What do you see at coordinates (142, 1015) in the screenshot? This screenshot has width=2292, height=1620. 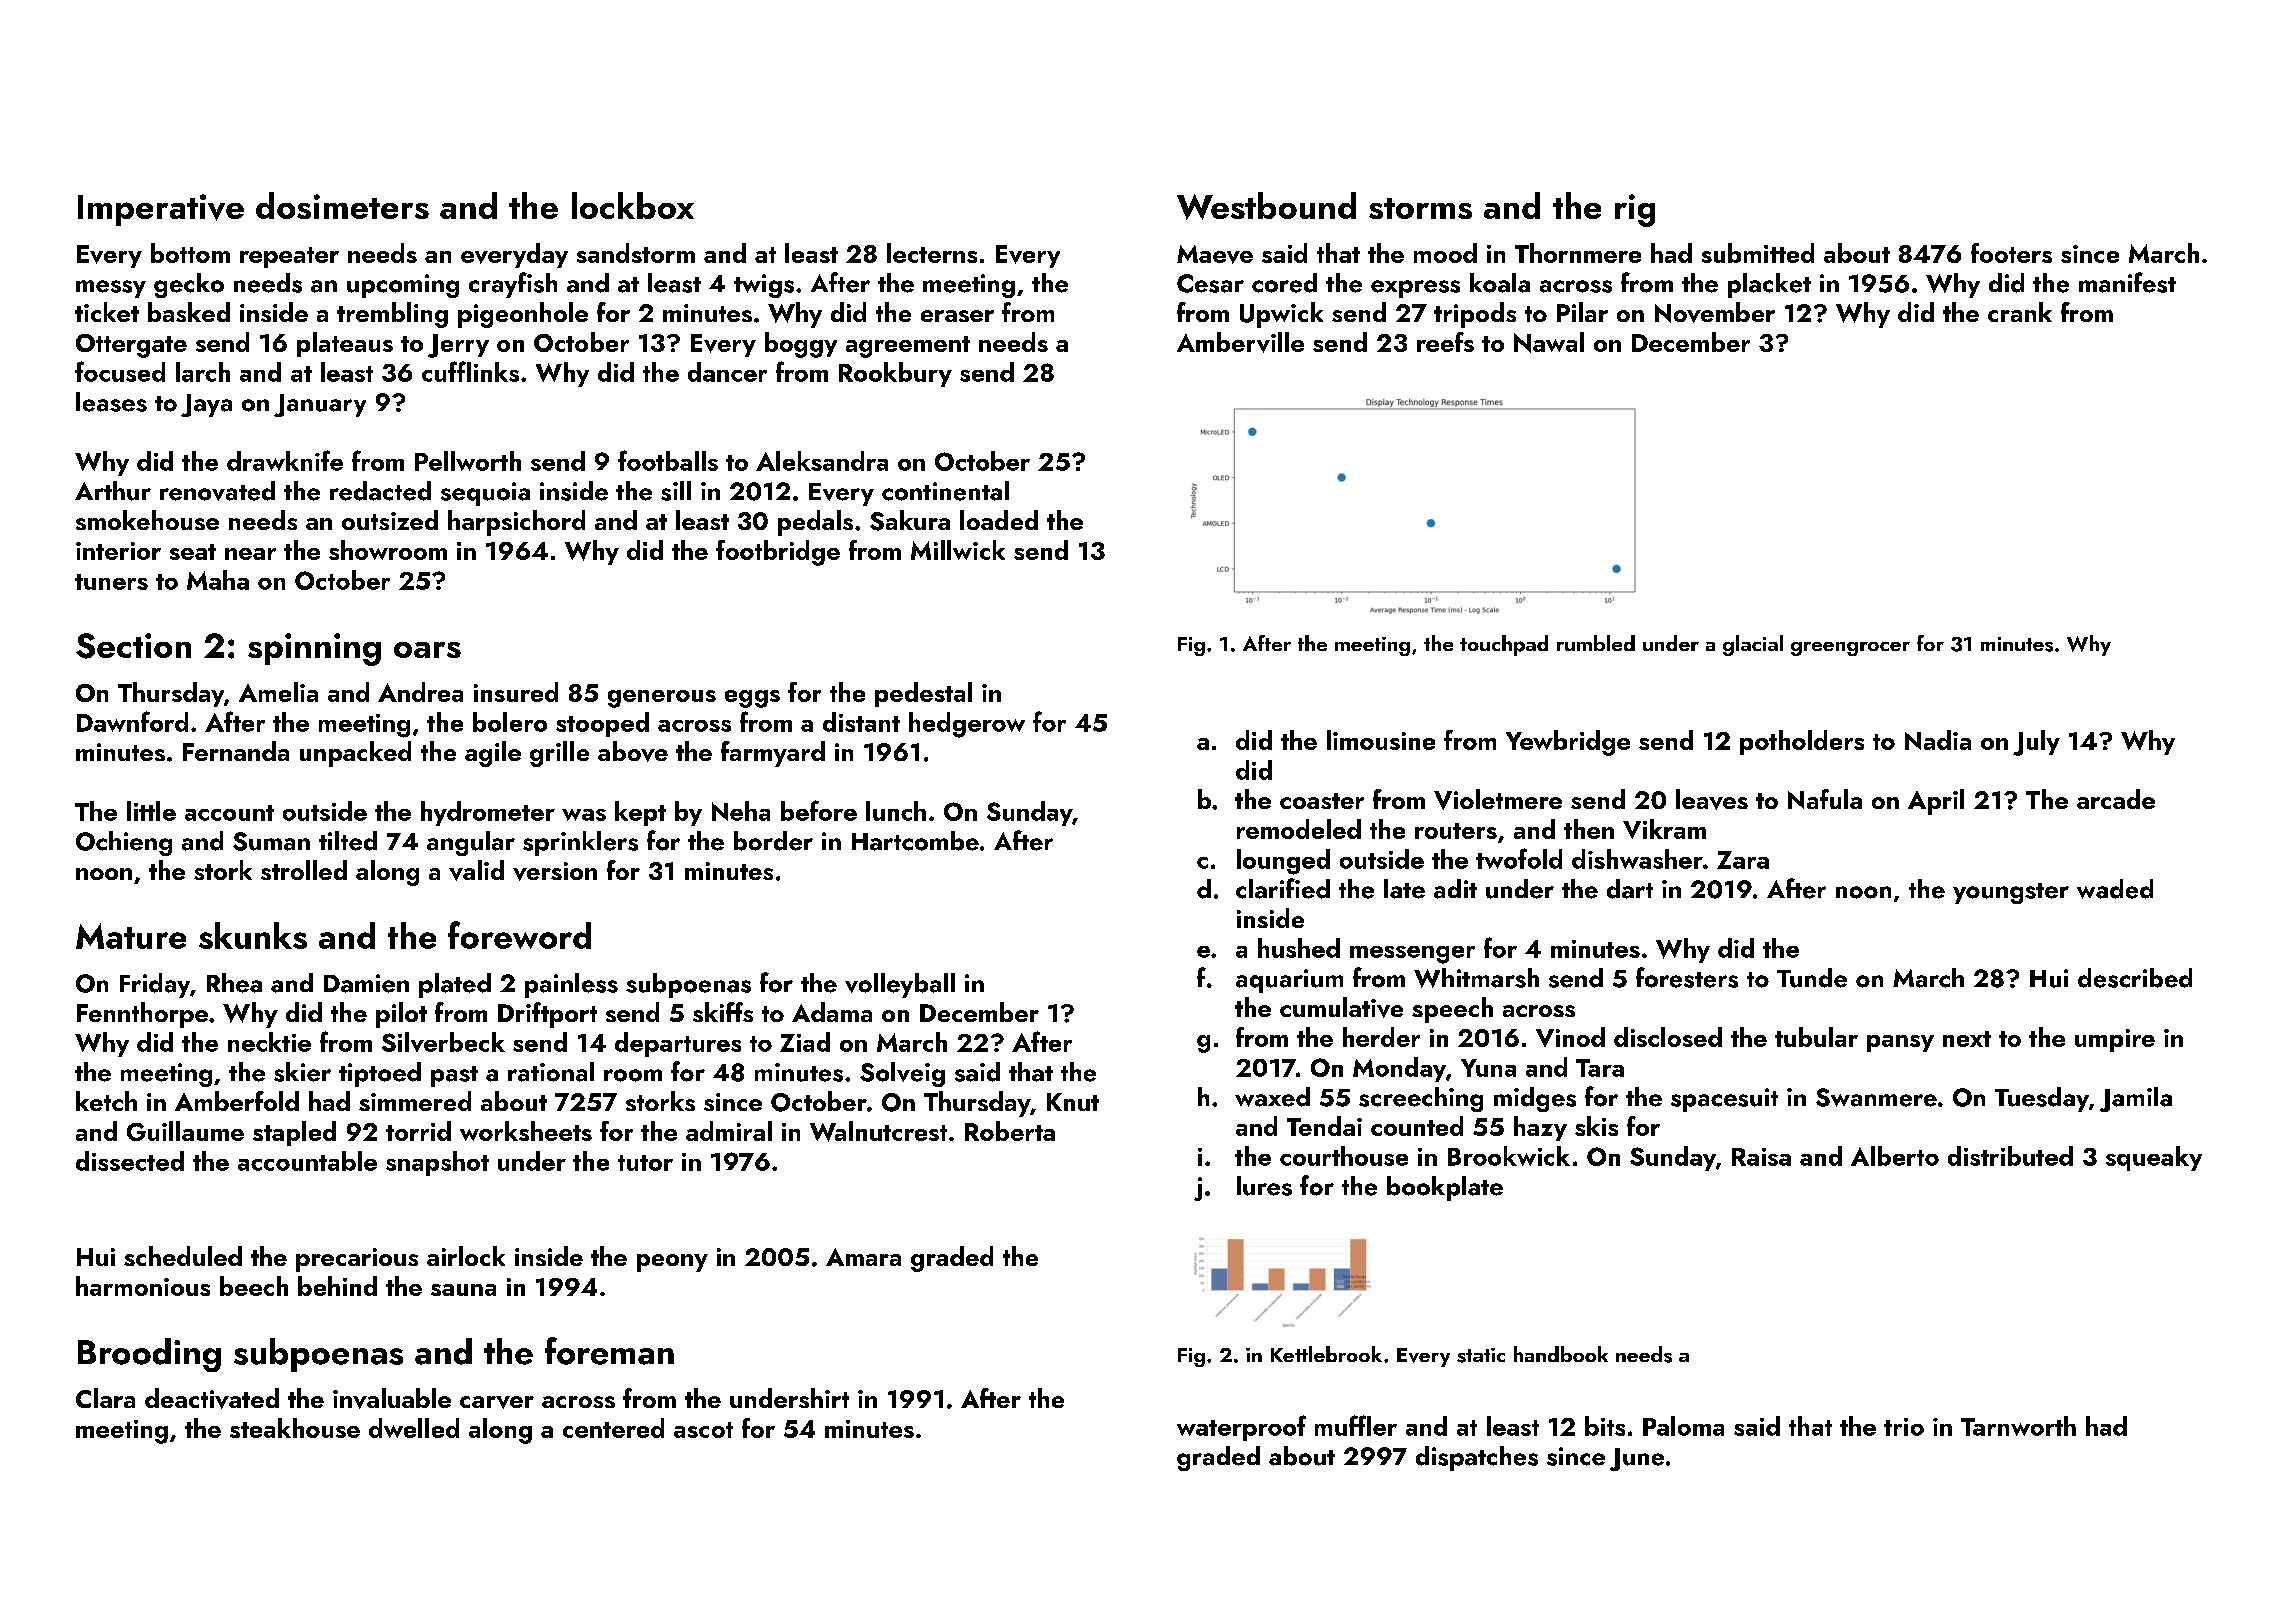 I see `Fennthorpe` at bounding box center [142, 1015].
